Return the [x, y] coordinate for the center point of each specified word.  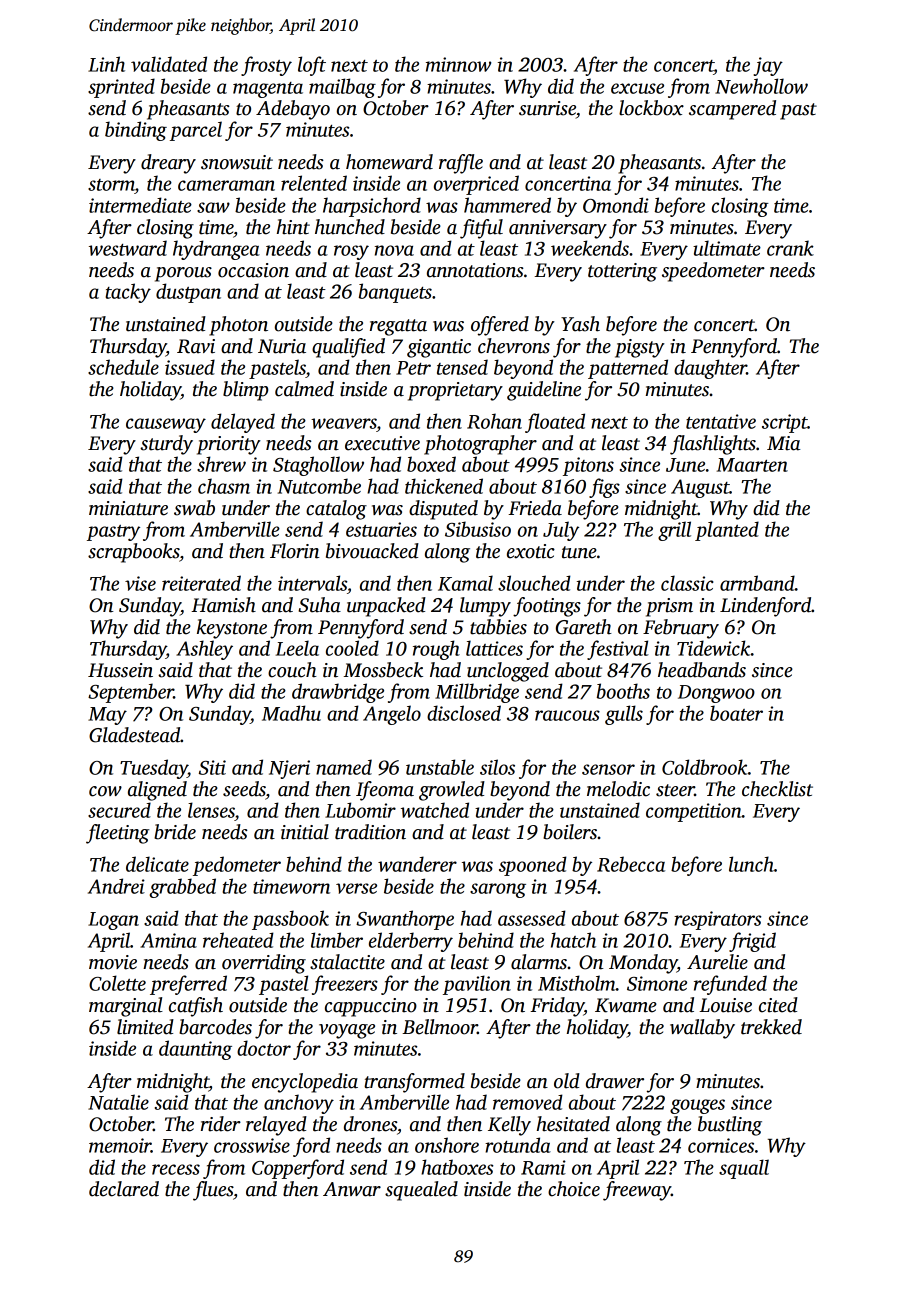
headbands [702, 670]
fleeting [117, 834]
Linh [106, 64]
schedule [123, 367]
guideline [544, 391]
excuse [637, 88]
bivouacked [372, 551]
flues [213, 1191]
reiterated [201, 583]
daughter [710, 369]
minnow [458, 64]
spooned [533, 866]
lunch [751, 864]
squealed [421, 1191]
